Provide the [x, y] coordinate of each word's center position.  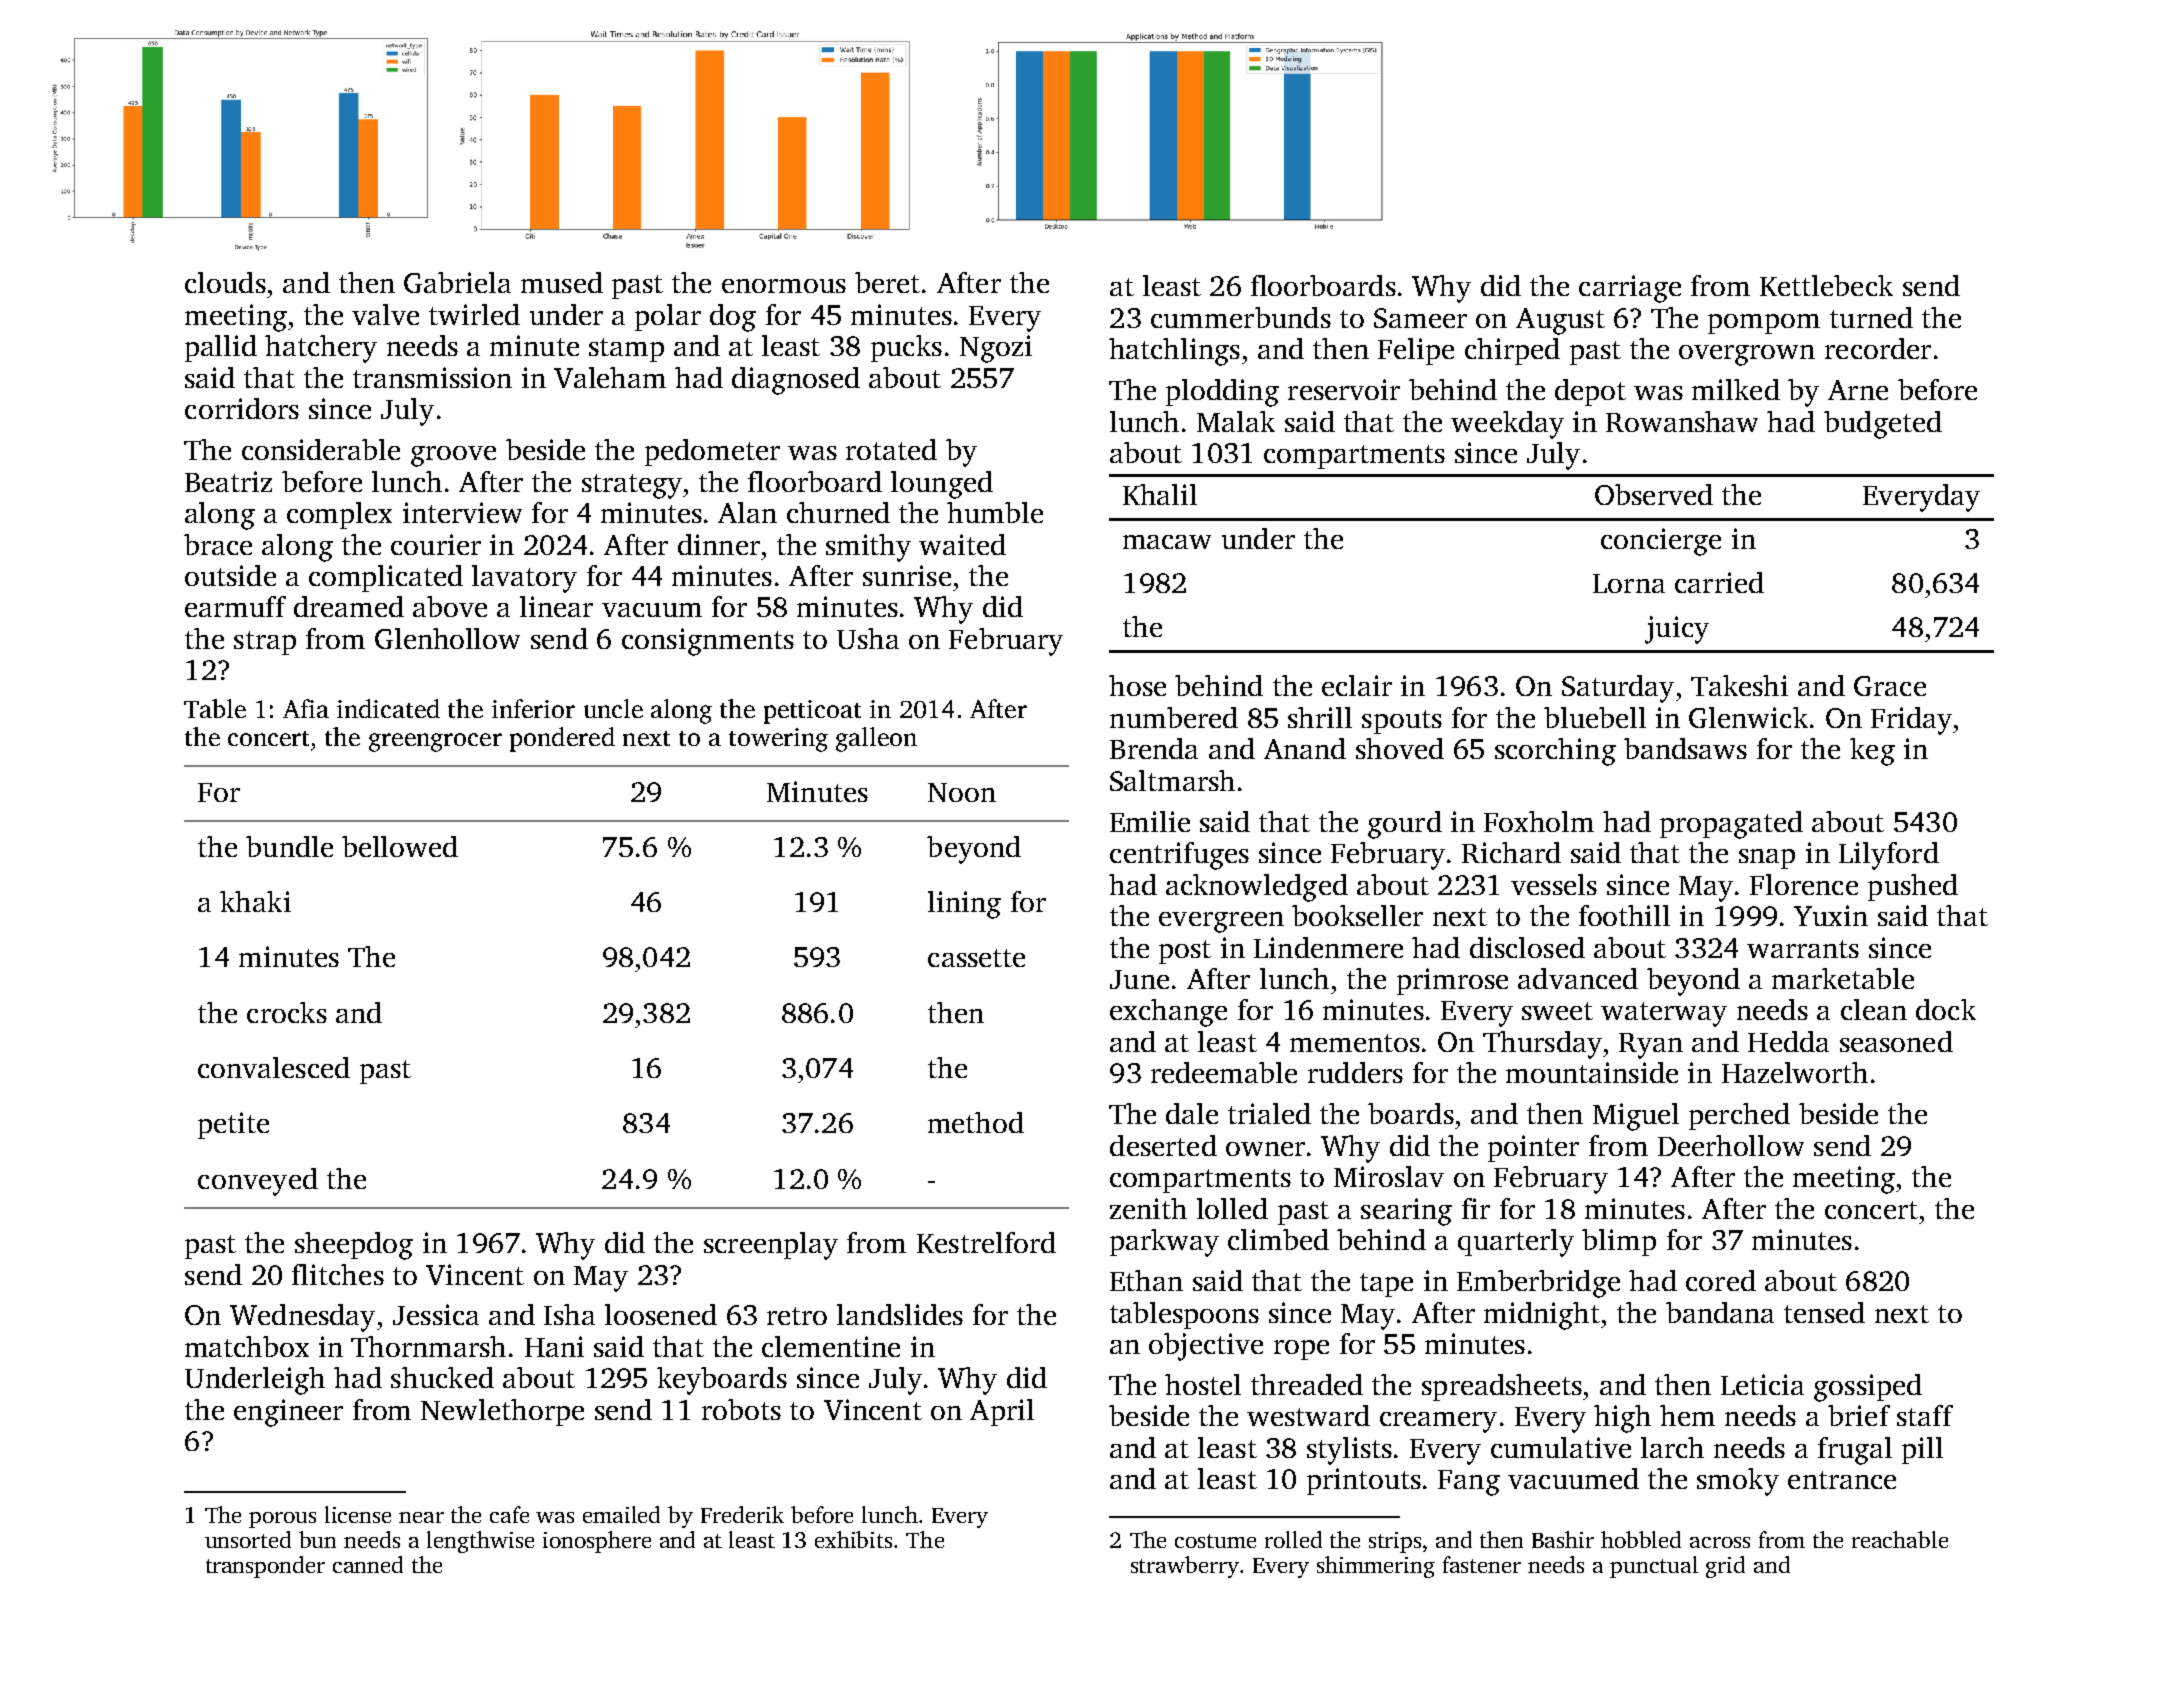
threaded [1307, 1384]
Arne [1858, 390]
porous [282, 1520]
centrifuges [1179, 856]
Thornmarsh [428, 1346]
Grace [1890, 686]
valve [385, 314]
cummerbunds [1241, 317]
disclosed [1527, 947]
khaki [255, 901]
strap [265, 643]
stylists [1349, 1451]
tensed [1824, 1312]
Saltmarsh [1172, 780]
